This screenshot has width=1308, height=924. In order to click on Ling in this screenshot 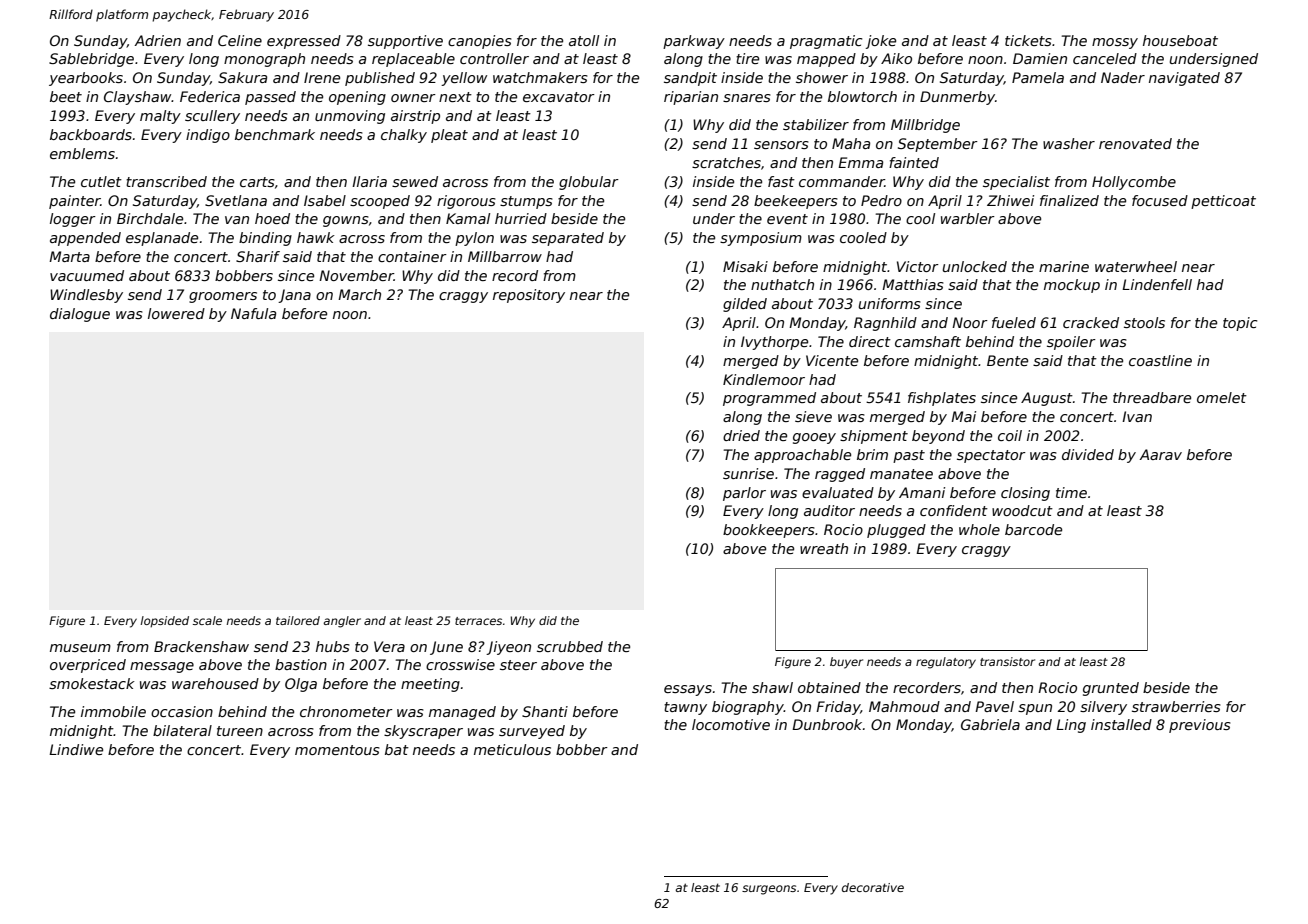, I will do `click(1071, 726)`.
